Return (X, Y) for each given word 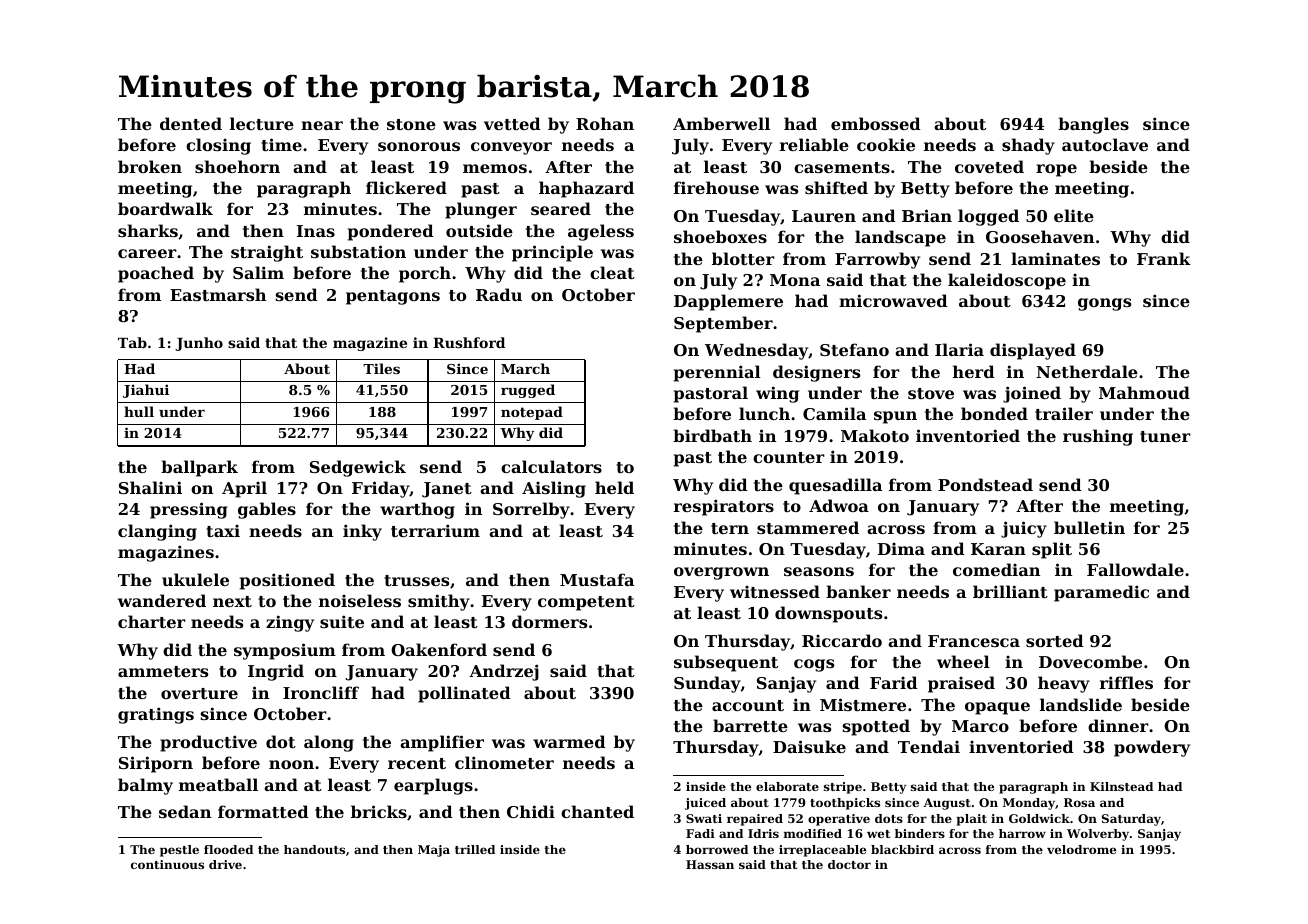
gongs (1104, 304)
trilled (475, 849)
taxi (223, 530)
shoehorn (237, 166)
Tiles (381, 368)
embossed (876, 123)
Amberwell (721, 123)
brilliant (1010, 591)
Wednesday (756, 351)
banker (858, 591)
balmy (145, 786)
